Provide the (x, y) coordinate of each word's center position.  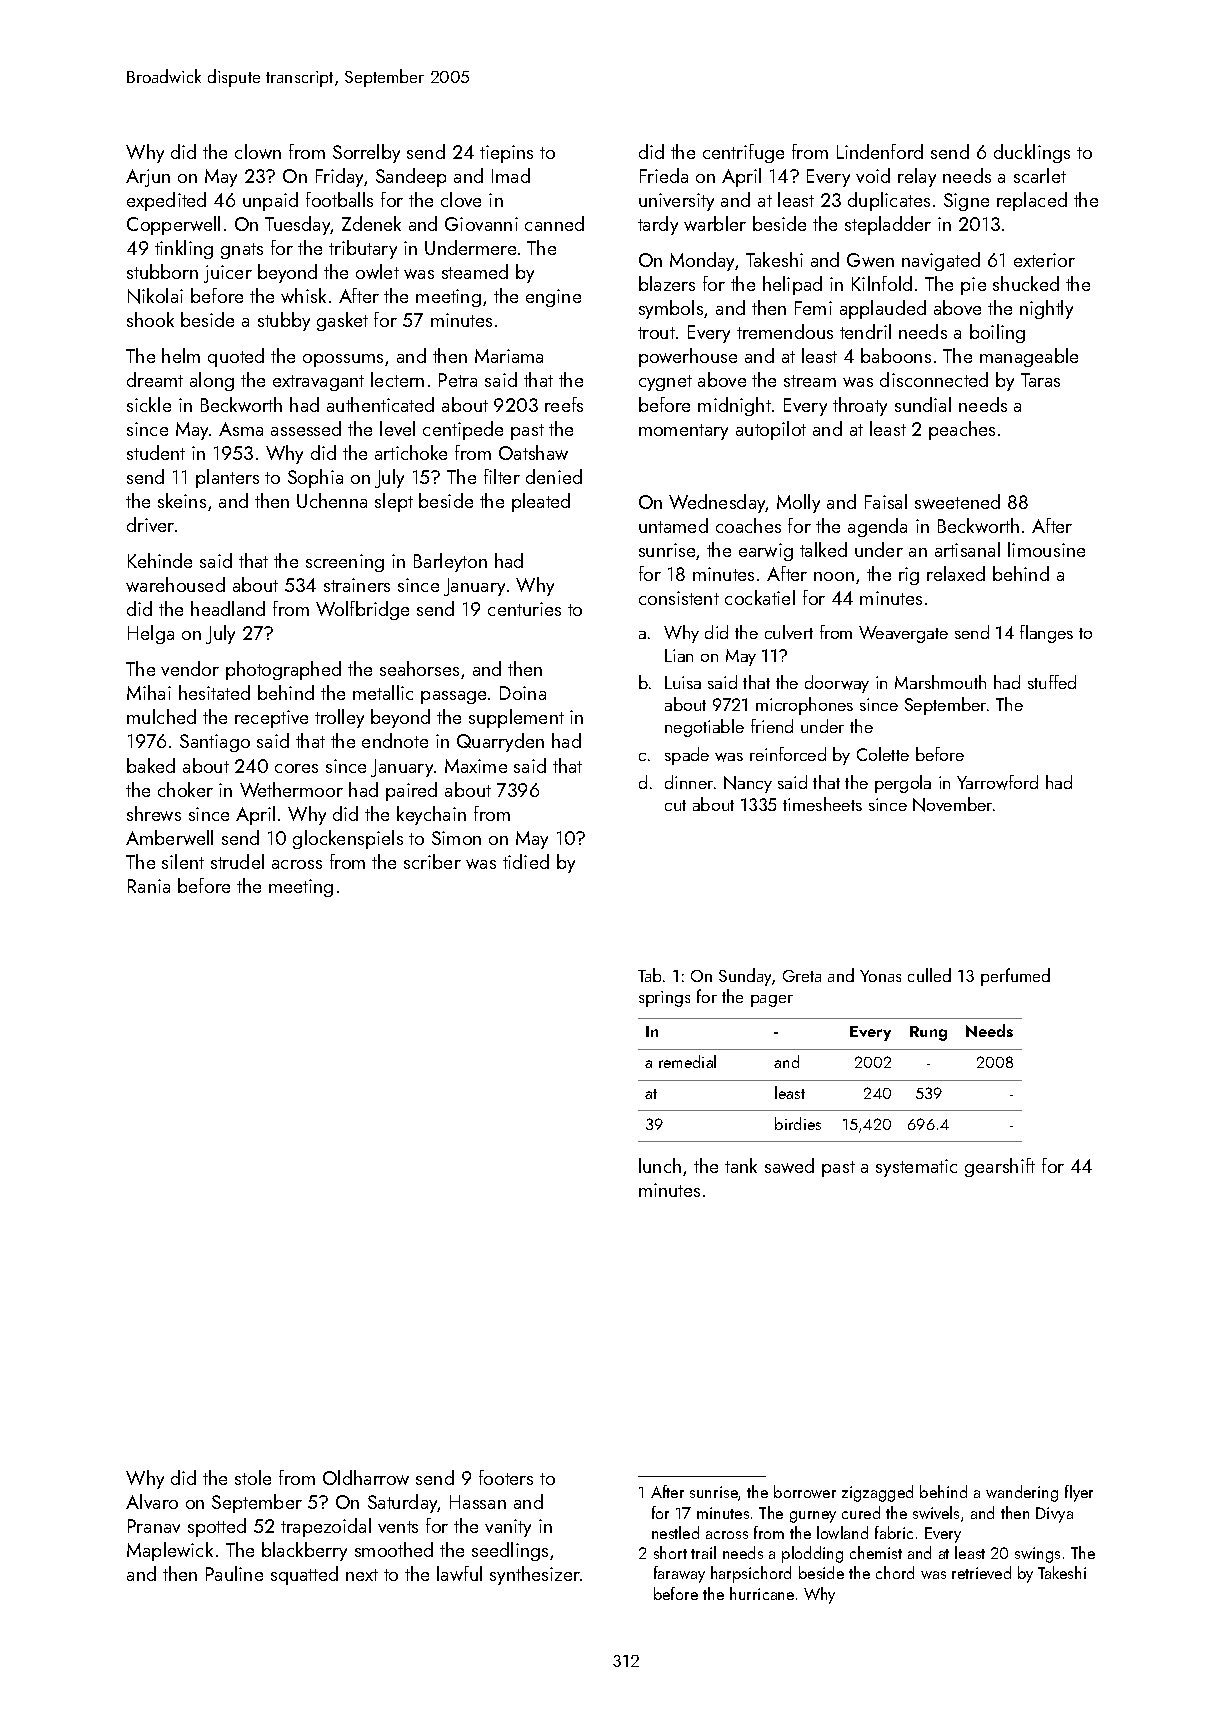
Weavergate (903, 634)
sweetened (957, 501)
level (397, 428)
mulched (161, 716)
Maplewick (170, 1551)
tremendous (785, 331)
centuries (524, 609)
